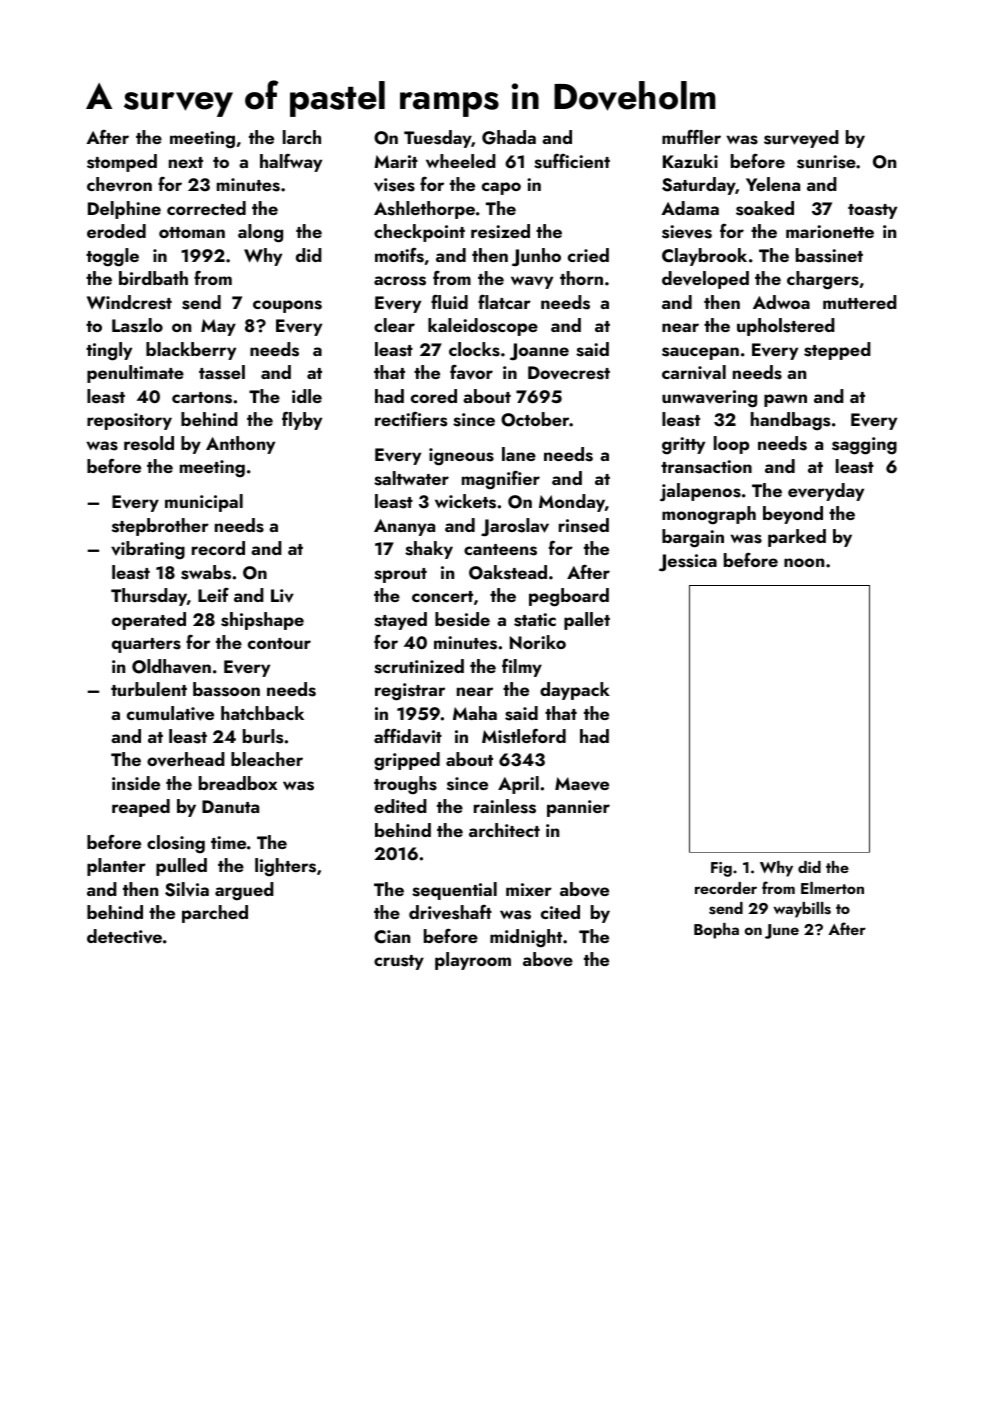 The height and width of the screenshot is (1426, 984). Describe the element at coordinates (693, 538) in the screenshot. I see `bargain` at that location.
